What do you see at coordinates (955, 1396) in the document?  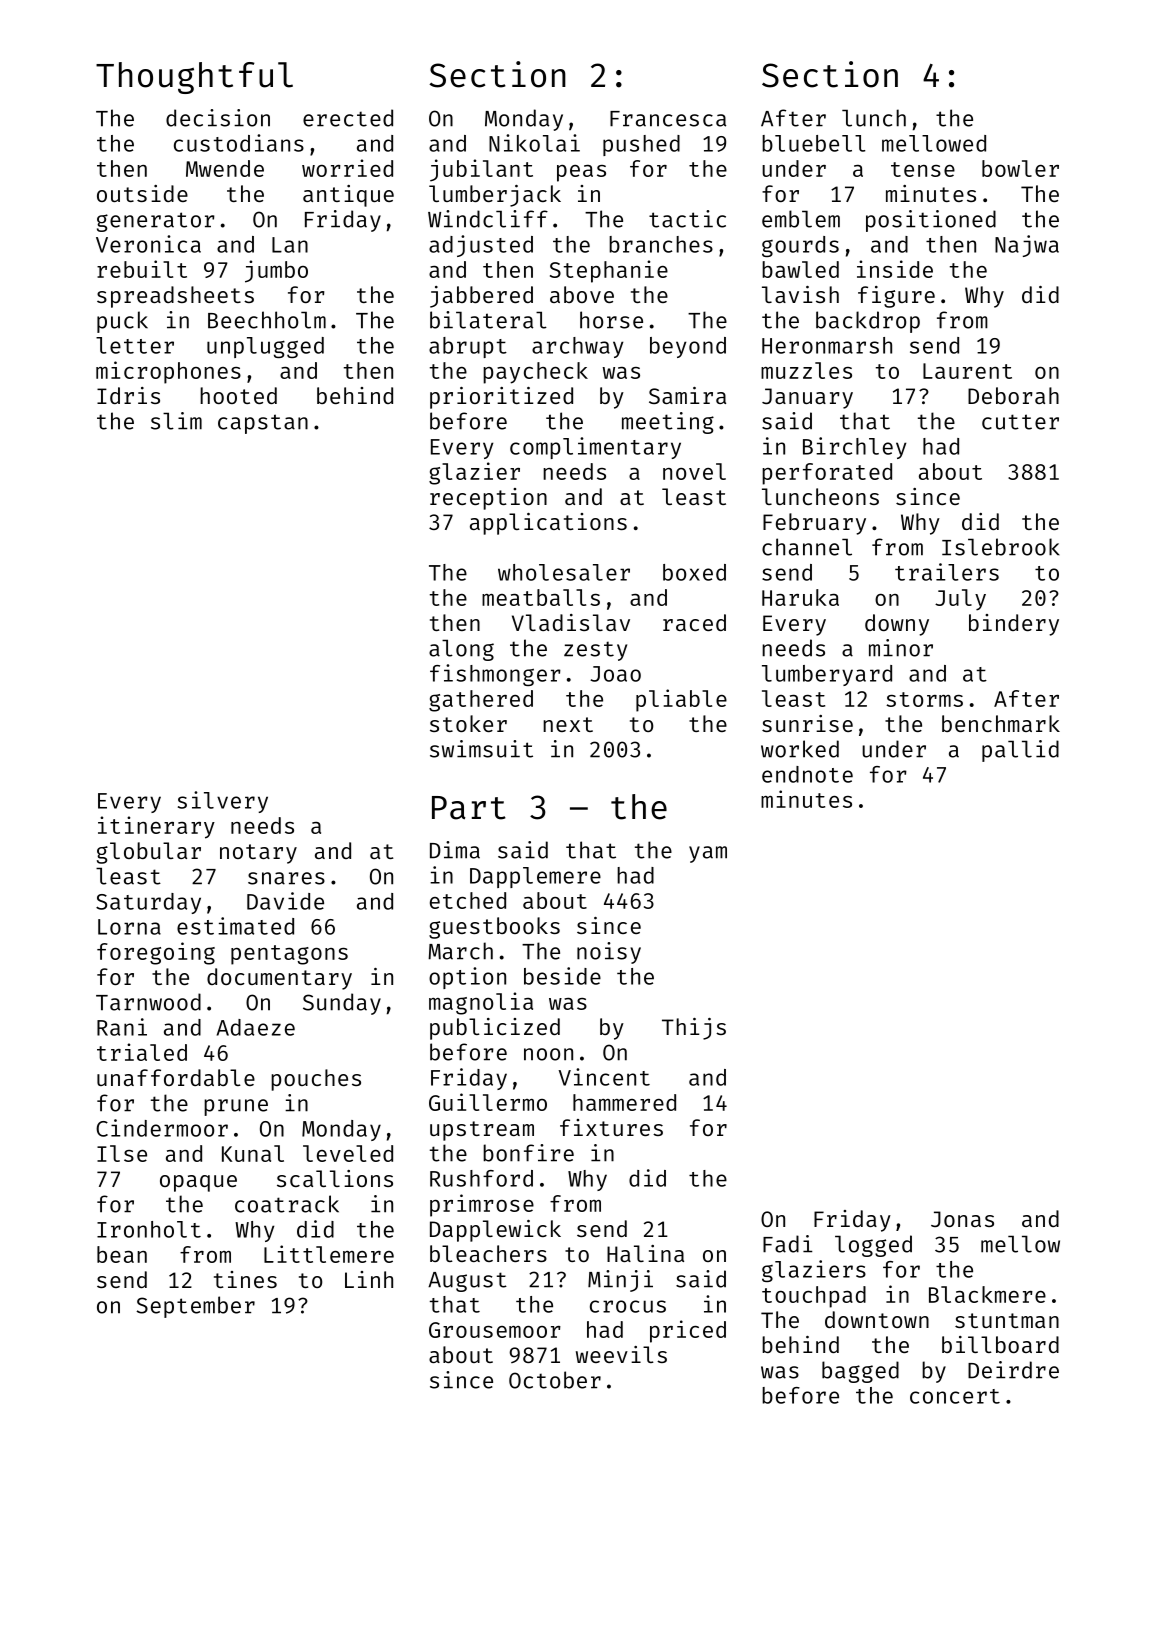 I see `concert` at bounding box center [955, 1396].
